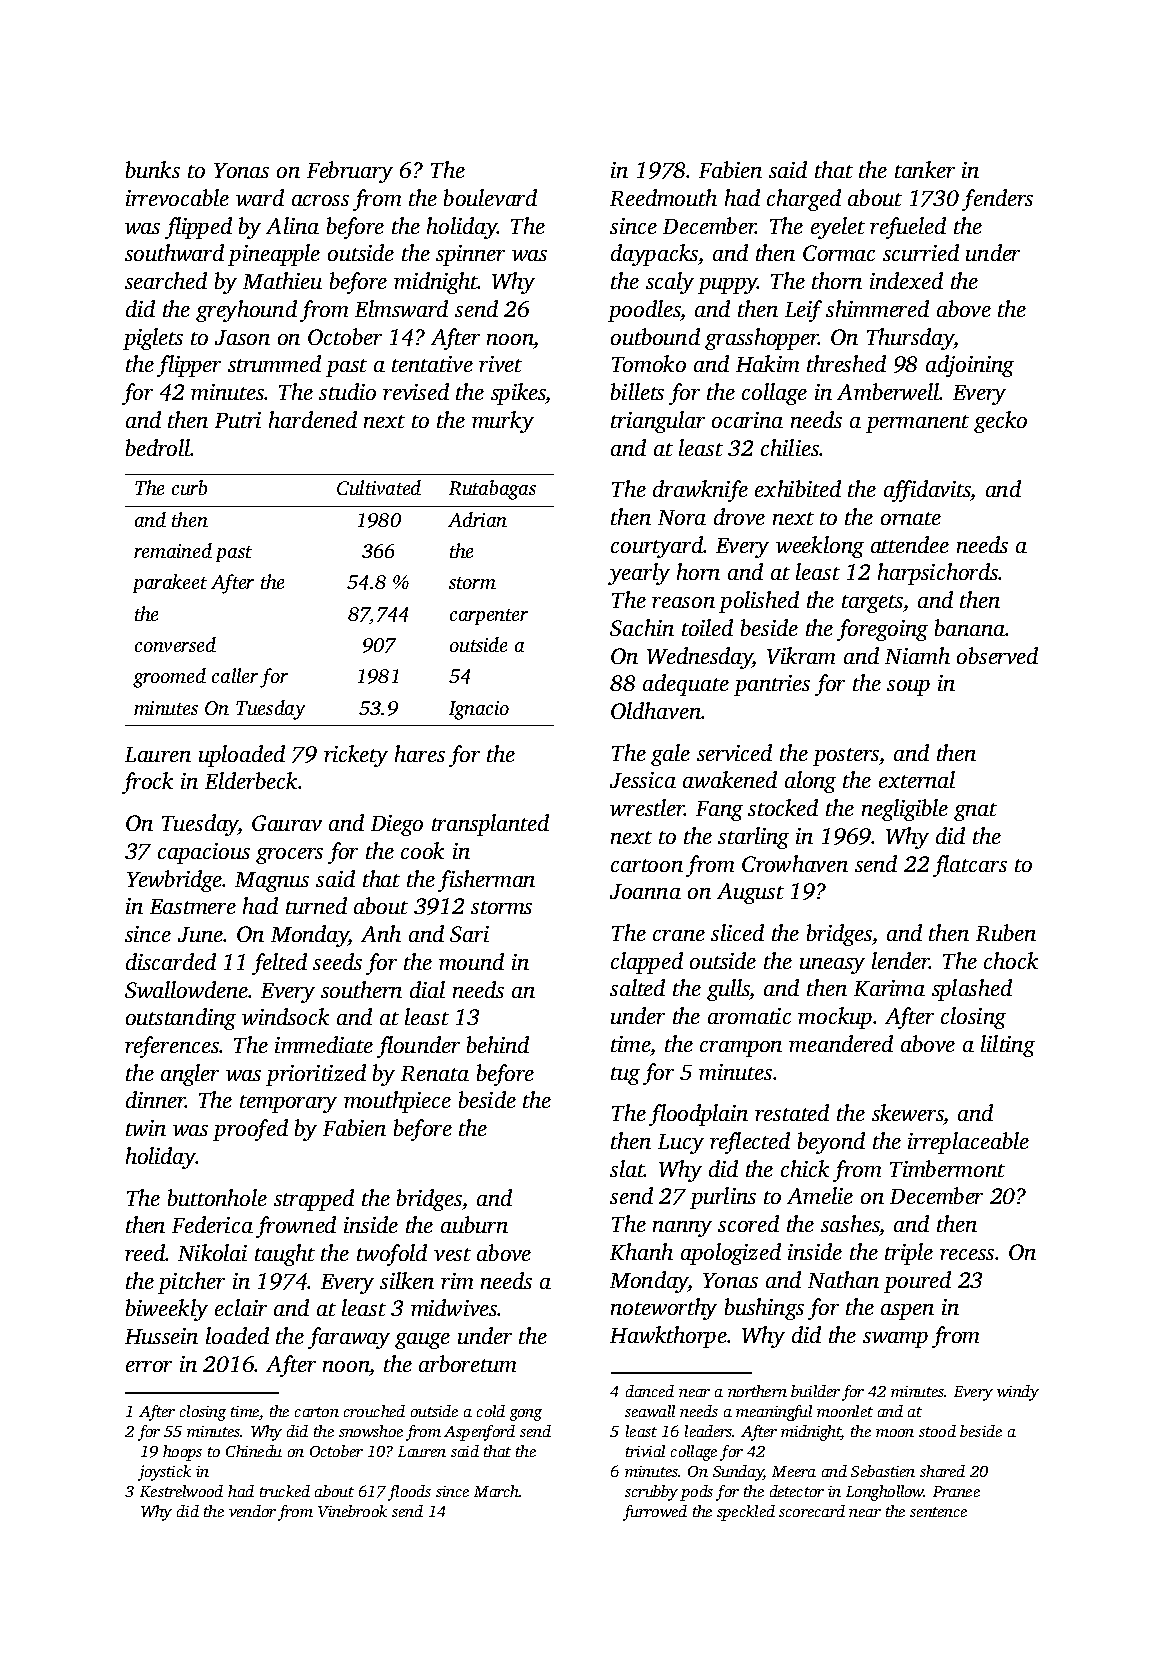 This screenshot has height=1654, width=1165. I want to click on boulevard, so click(490, 197).
